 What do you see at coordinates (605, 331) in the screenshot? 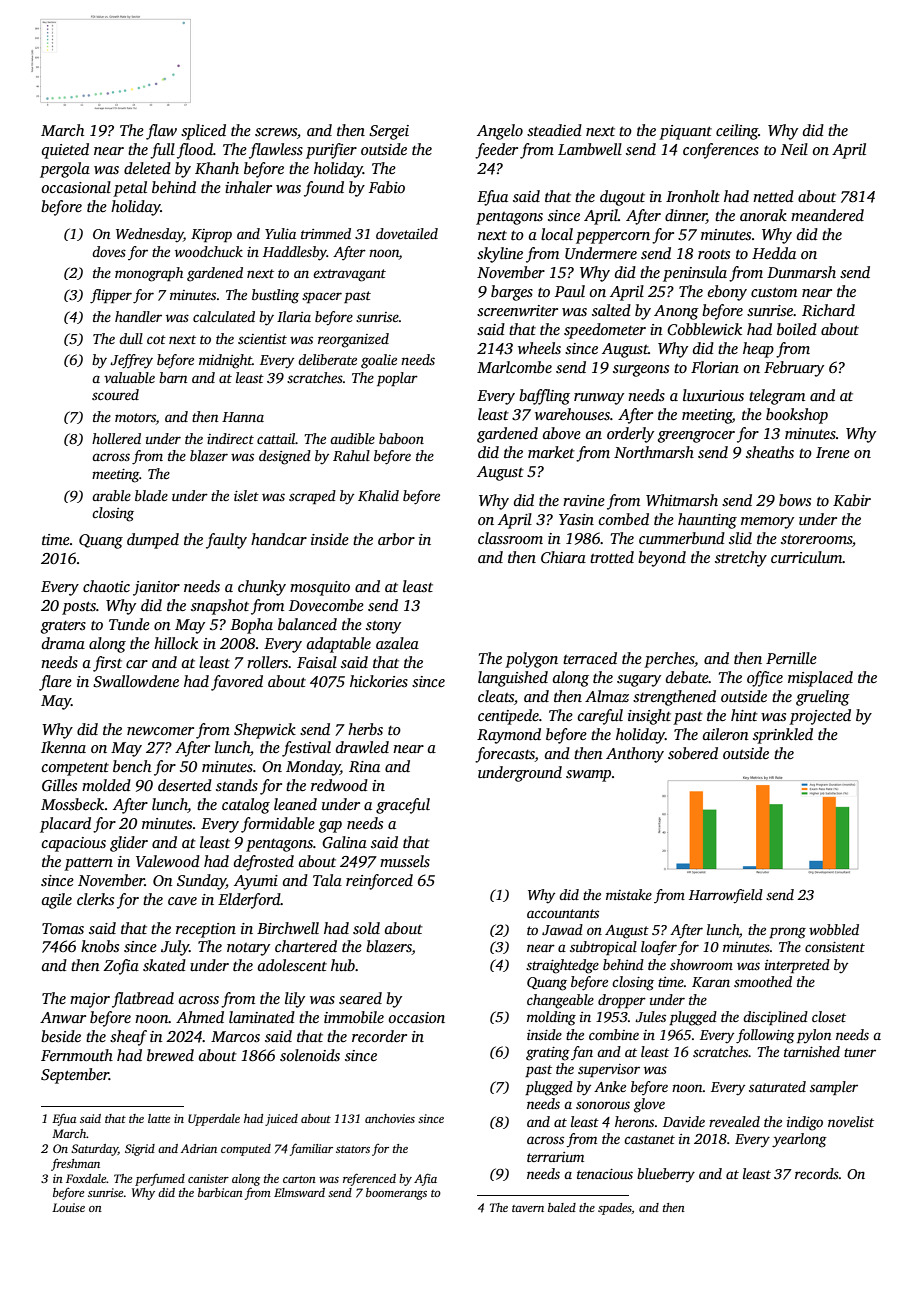
I see `speedometer` at bounding box center [605, 331].
